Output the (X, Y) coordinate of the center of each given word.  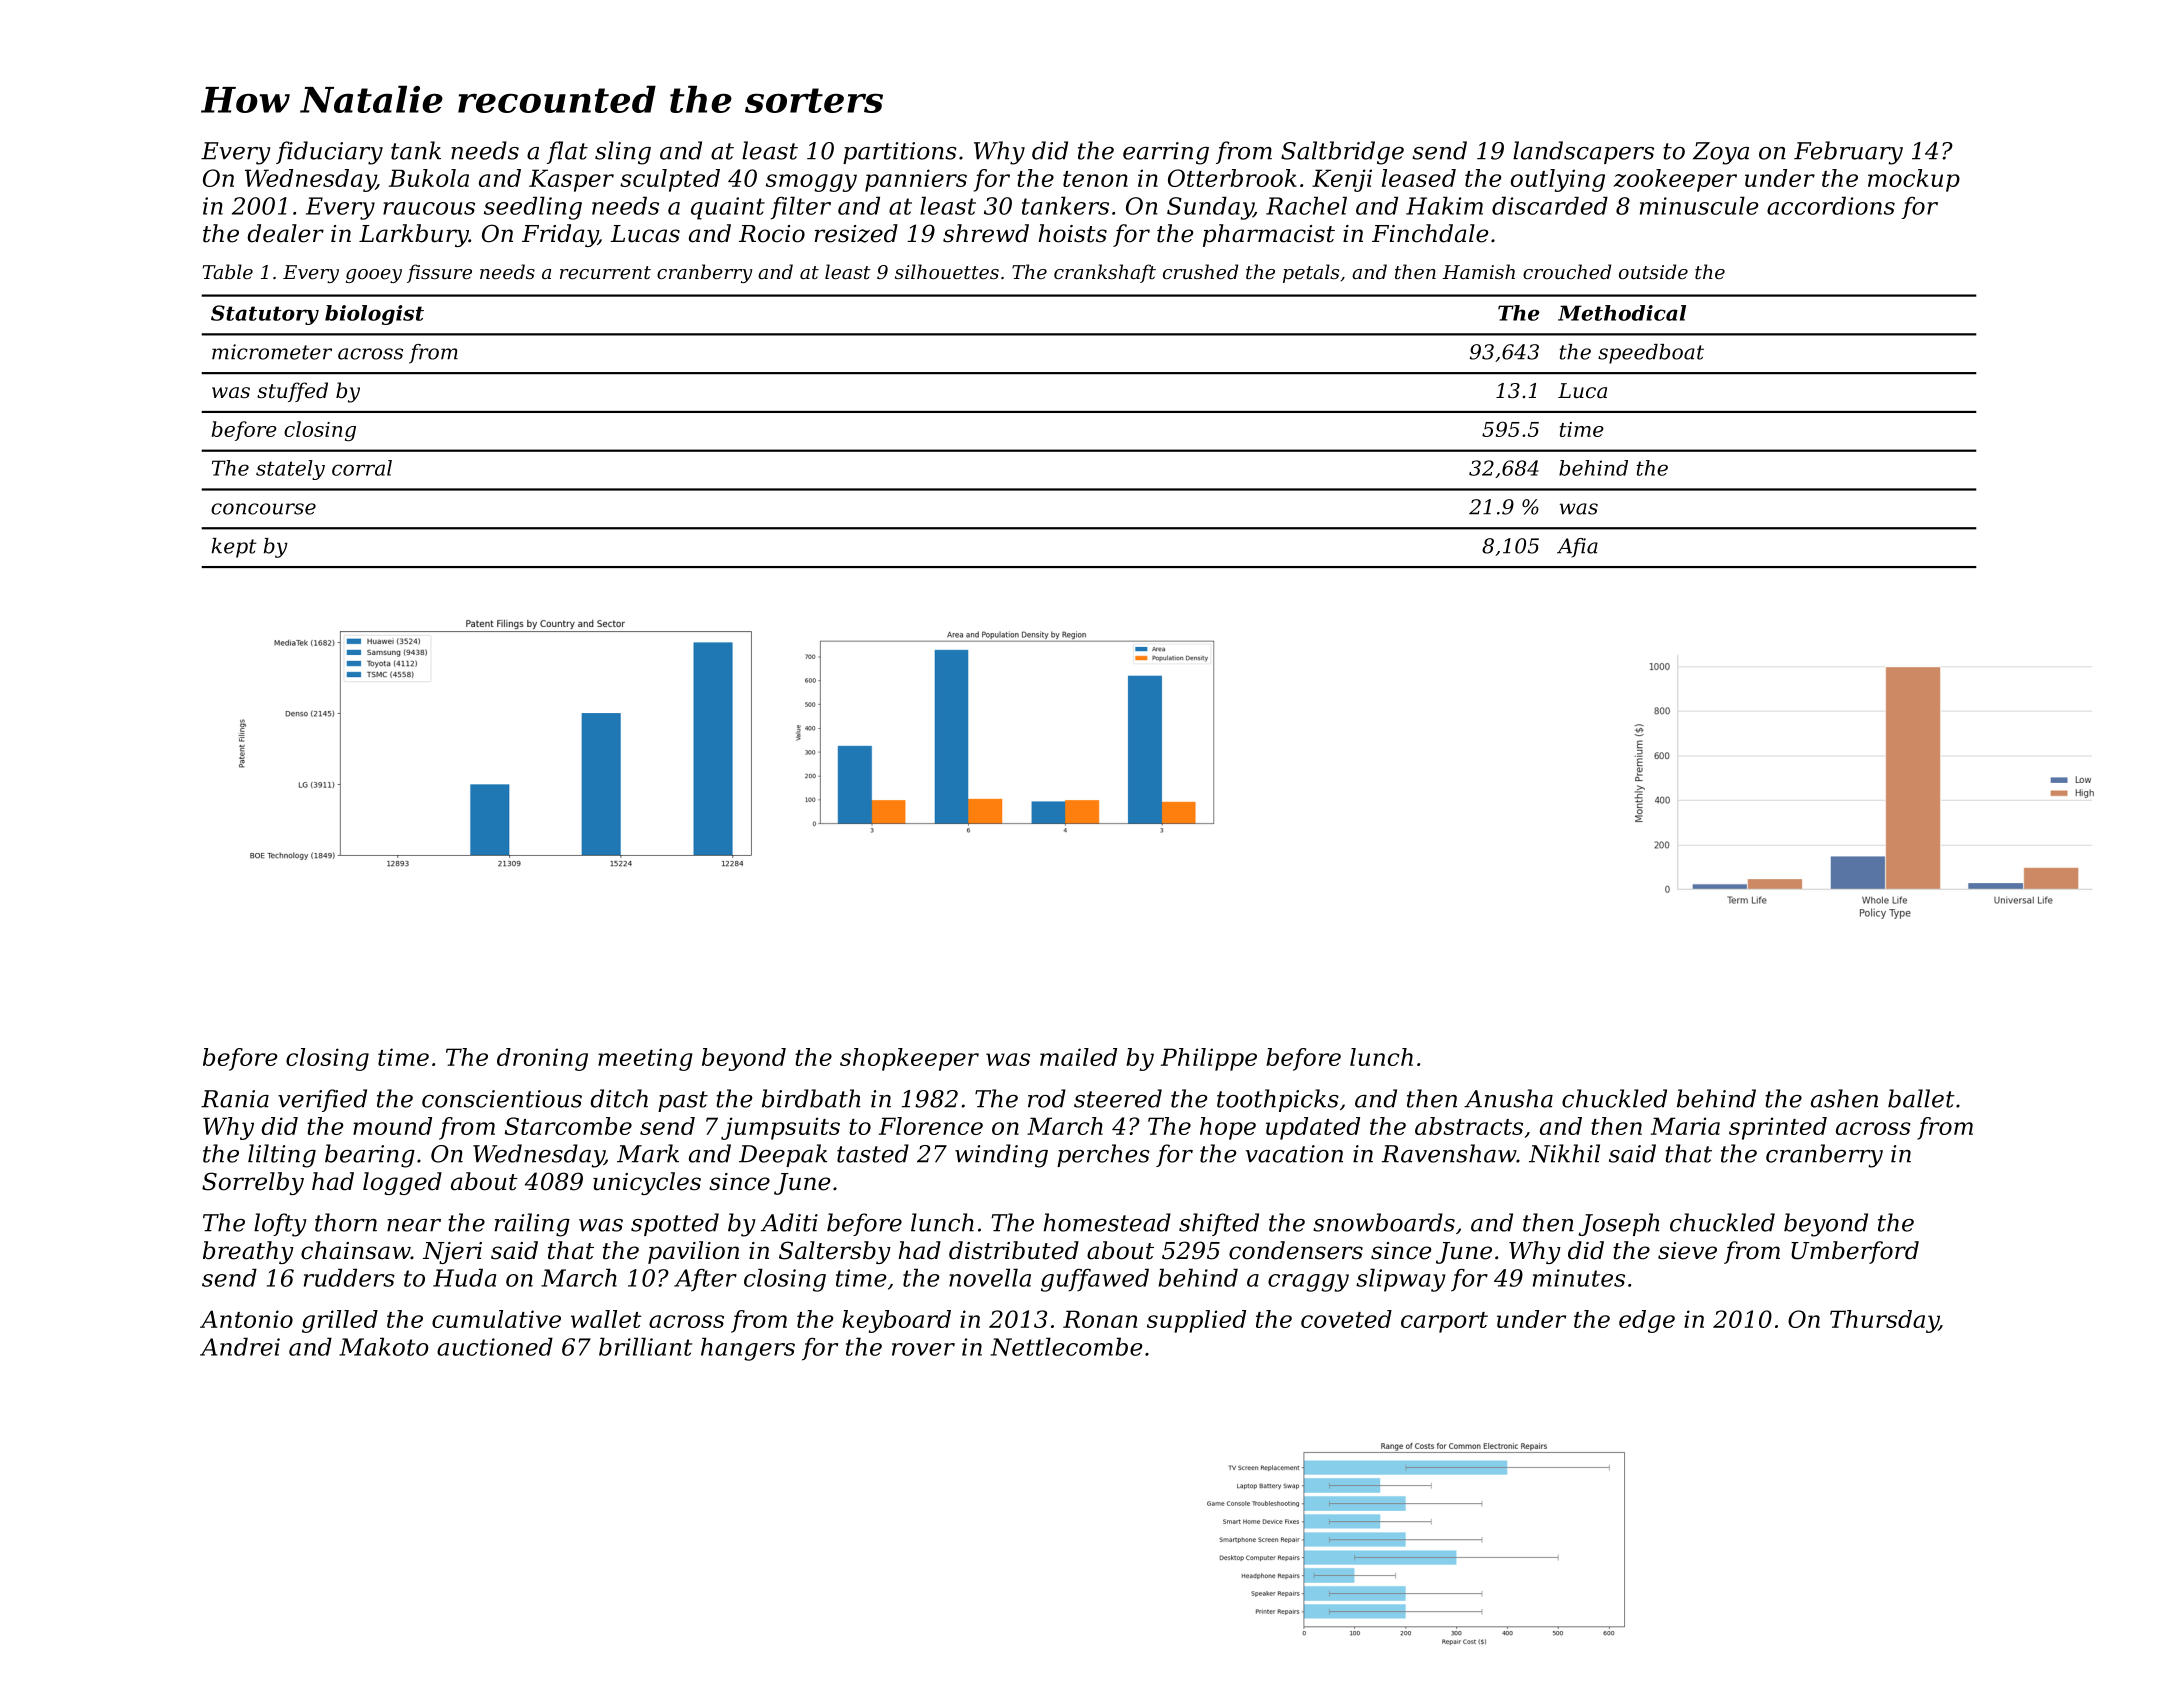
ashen (1844, 1098)
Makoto (384, 1346)
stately (290, 470)
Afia (1577, 548)
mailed (1078, 1057)
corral (362, 468)
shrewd (986, 233)
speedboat (1651, 354)
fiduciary (329, 153)
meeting (645, 1059)
